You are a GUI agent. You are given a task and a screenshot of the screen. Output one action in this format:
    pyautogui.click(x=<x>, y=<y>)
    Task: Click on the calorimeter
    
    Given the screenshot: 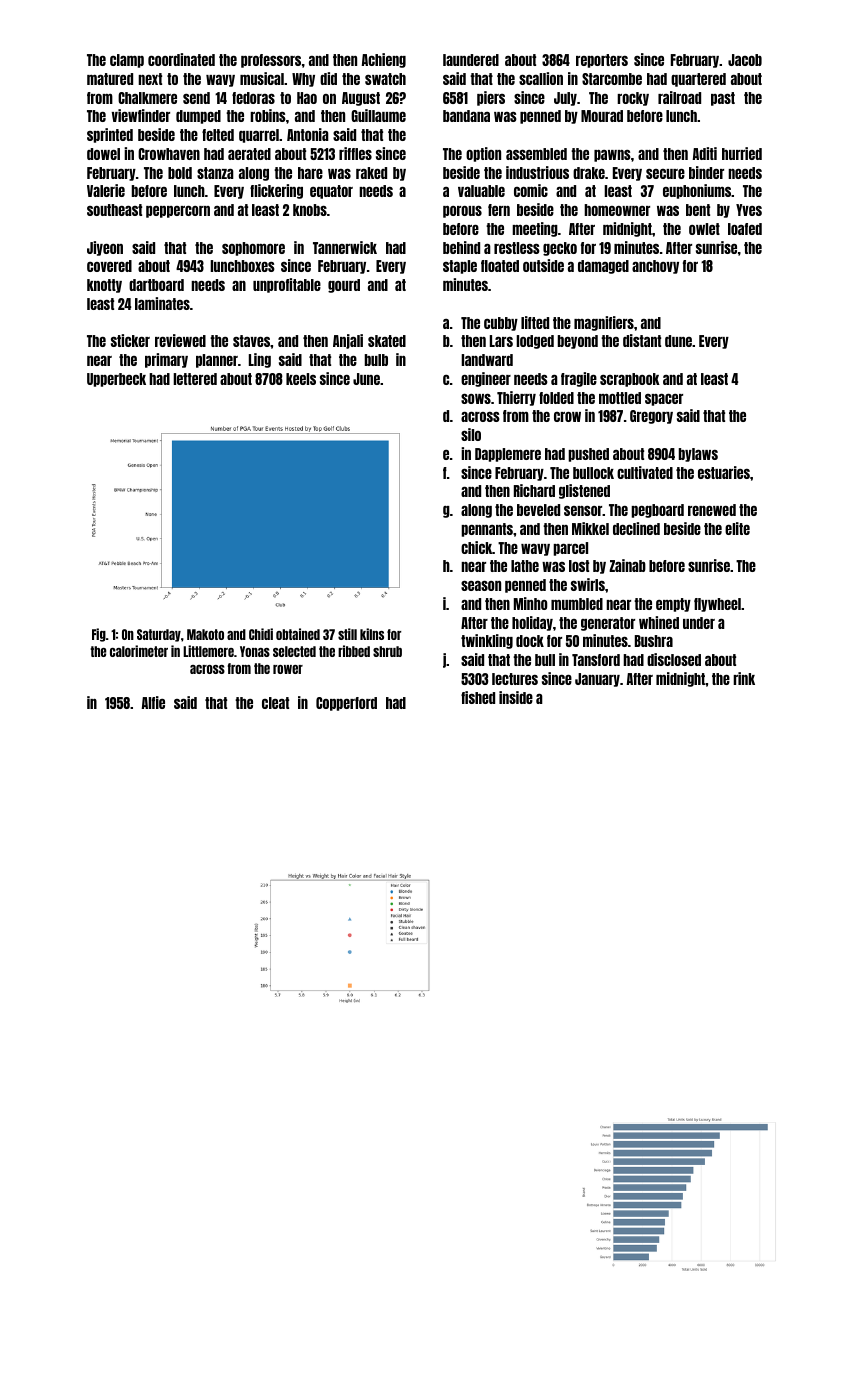 What is the action you would take?
    pyautogui.click(x=139, y=651)
